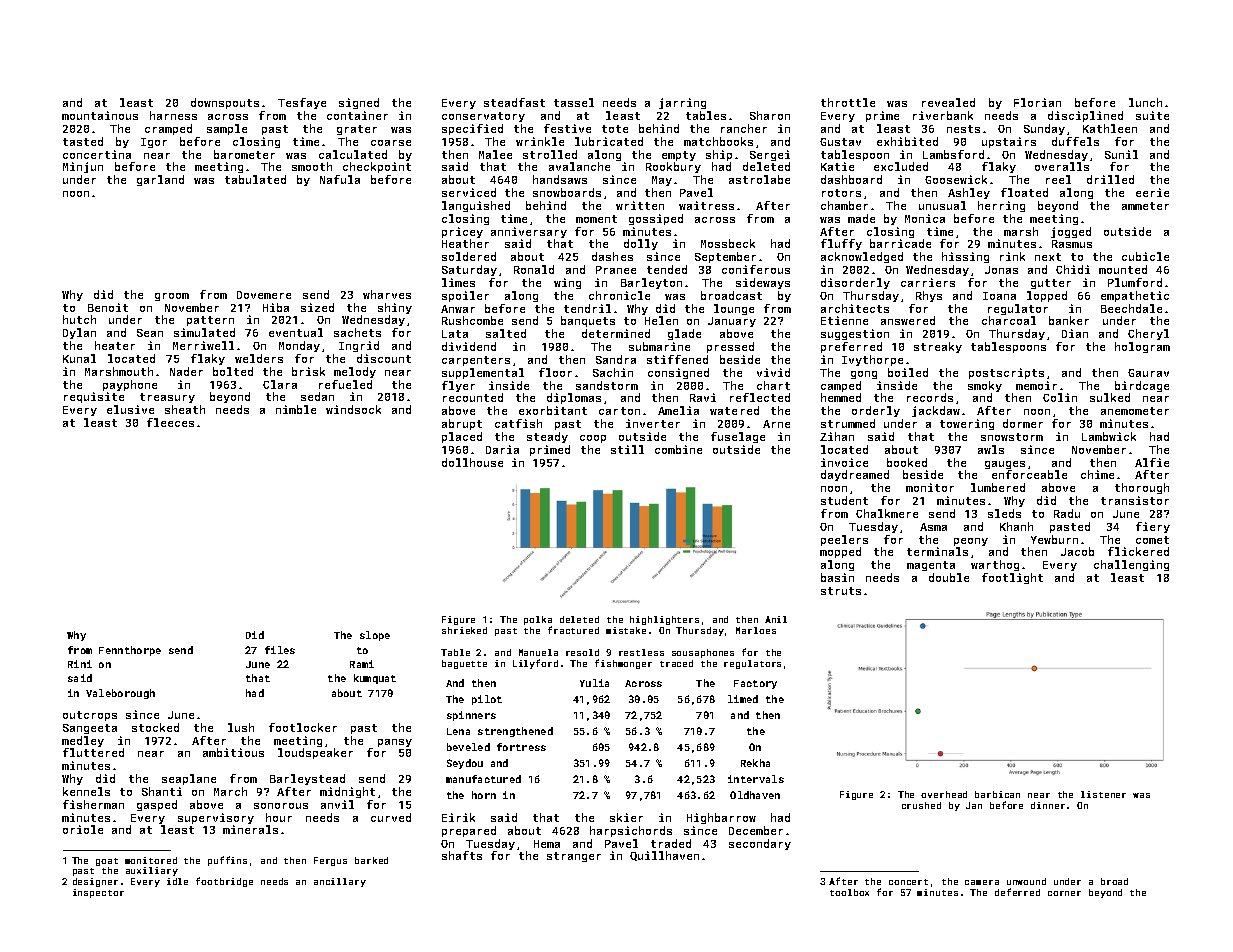 Image resolution: width=1233 pixels, height=952 pixels. I want to click on still, so click(627, 449).
